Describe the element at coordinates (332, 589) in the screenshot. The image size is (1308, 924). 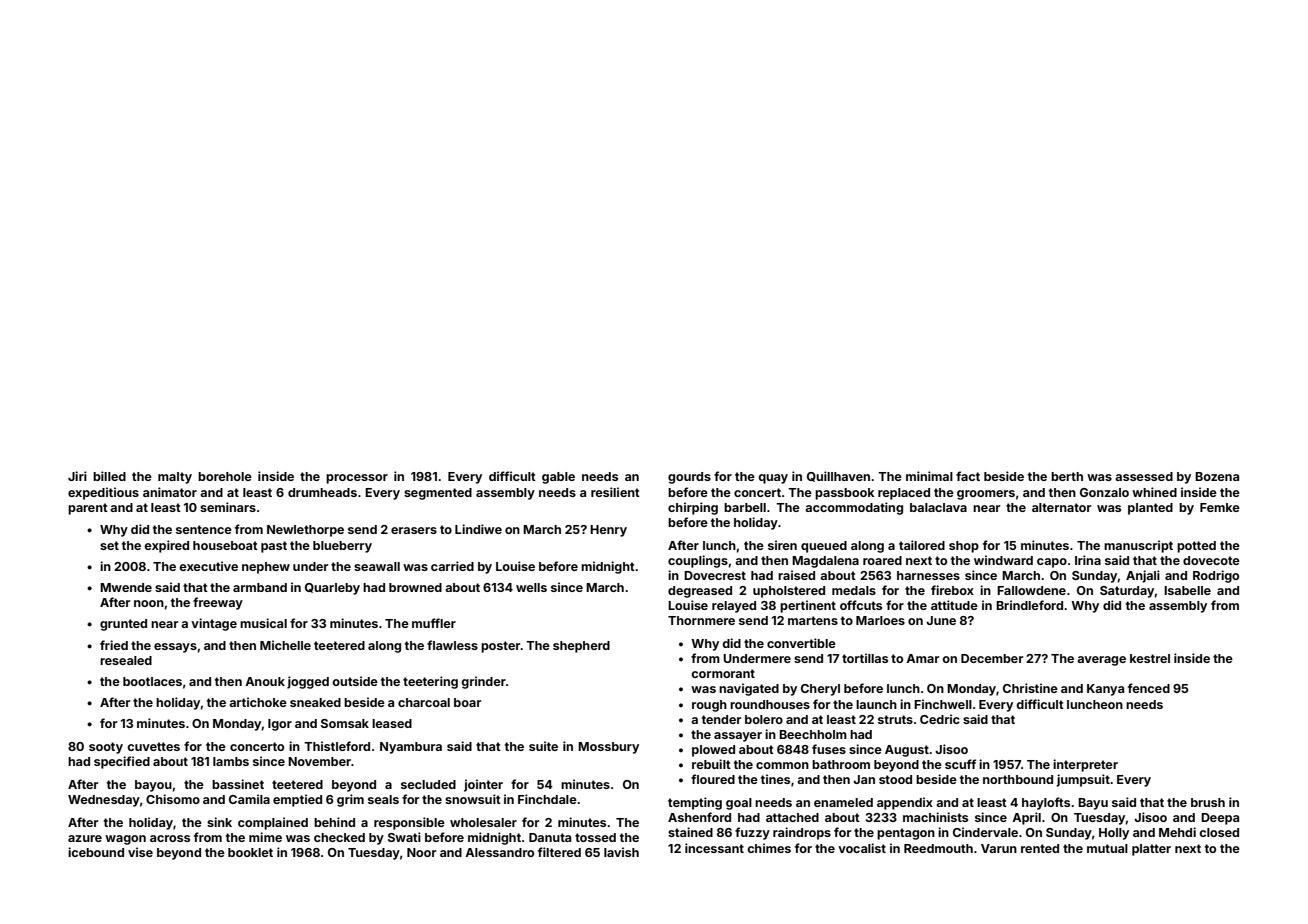
I see `Quarleby` at that location.
